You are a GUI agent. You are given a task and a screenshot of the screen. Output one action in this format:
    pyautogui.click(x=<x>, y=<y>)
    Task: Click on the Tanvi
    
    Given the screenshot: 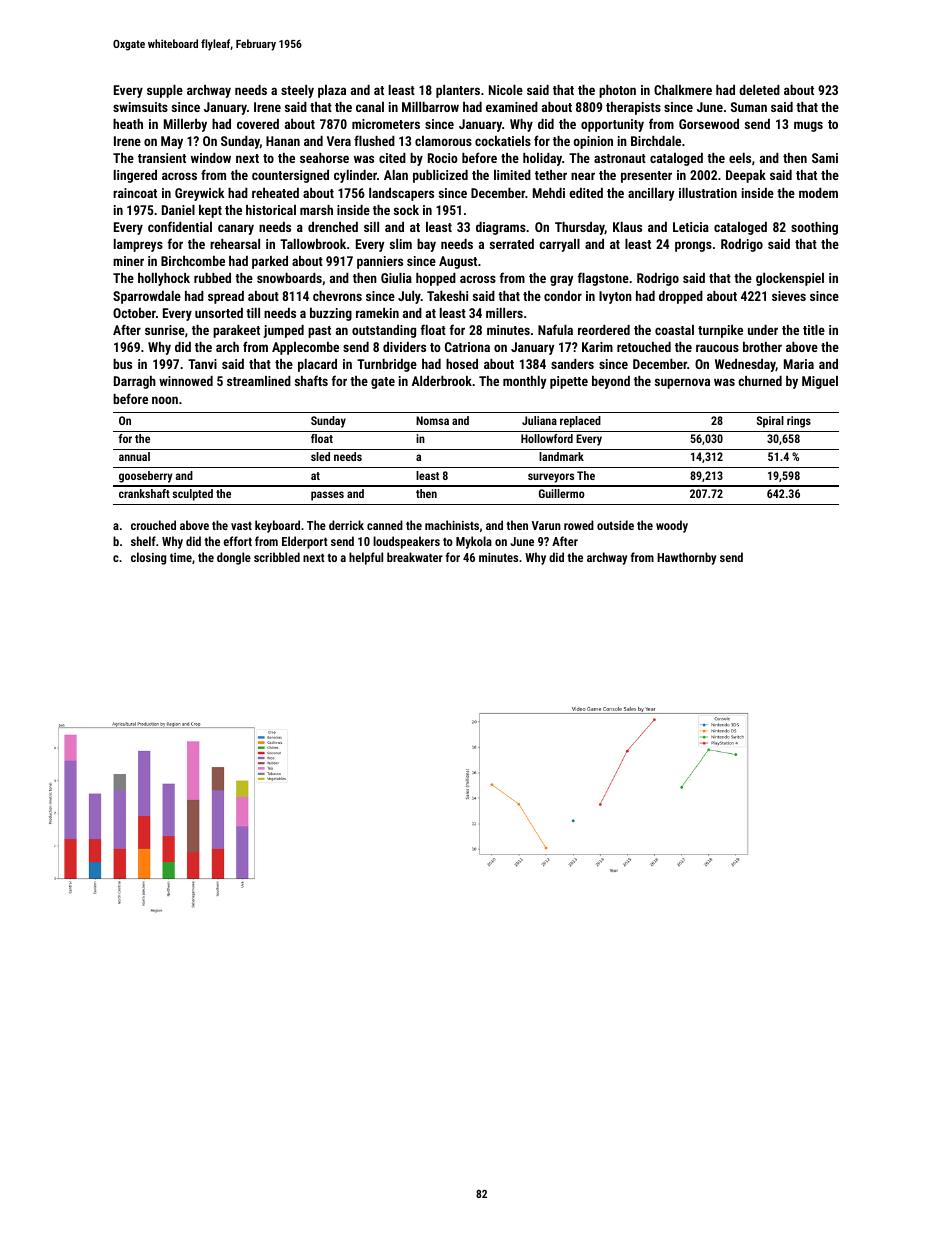 What is the action you would take?
    pyautogui.click(x=202, y=364)
